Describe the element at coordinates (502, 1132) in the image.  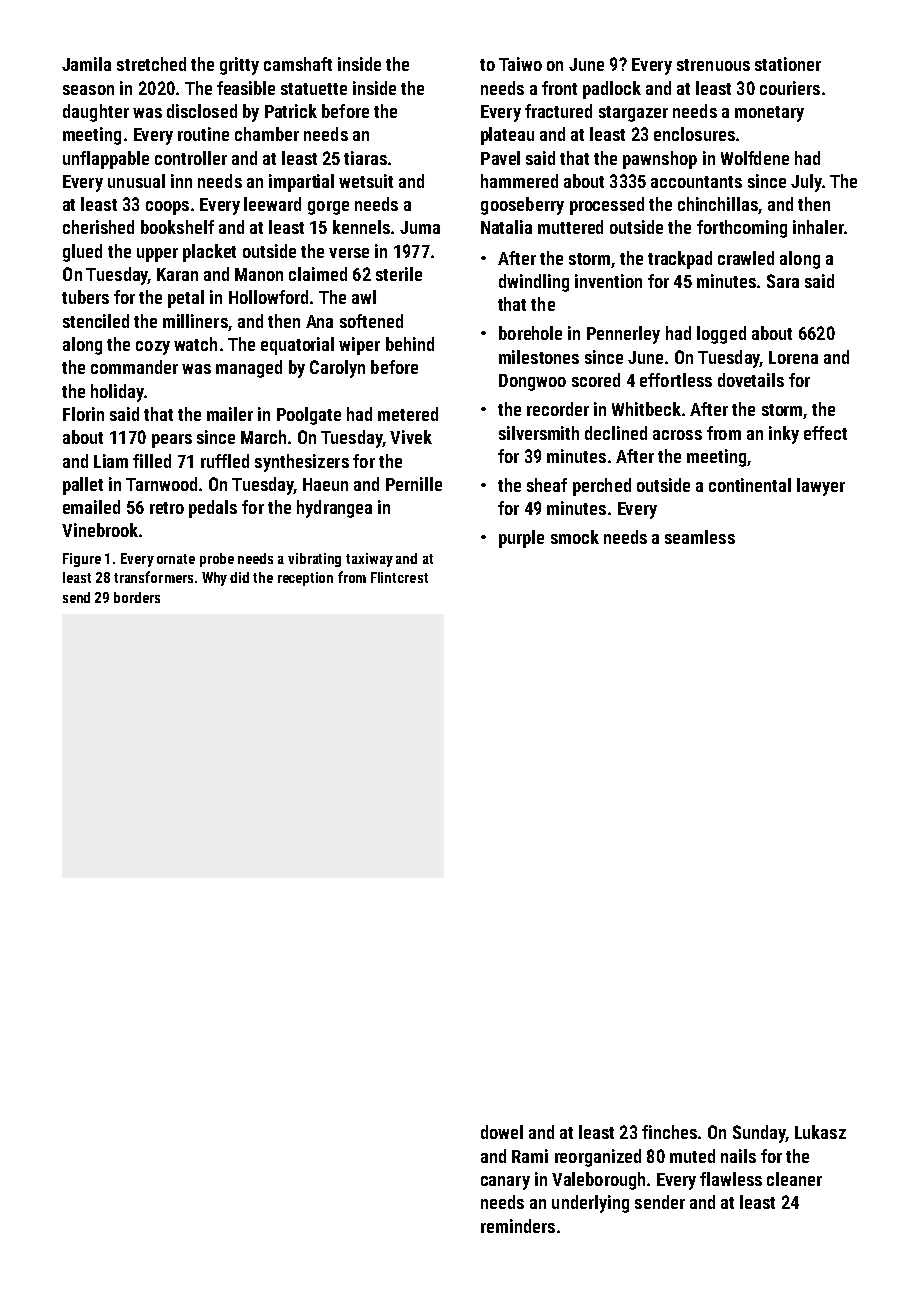
I see `dowel` at that location.
